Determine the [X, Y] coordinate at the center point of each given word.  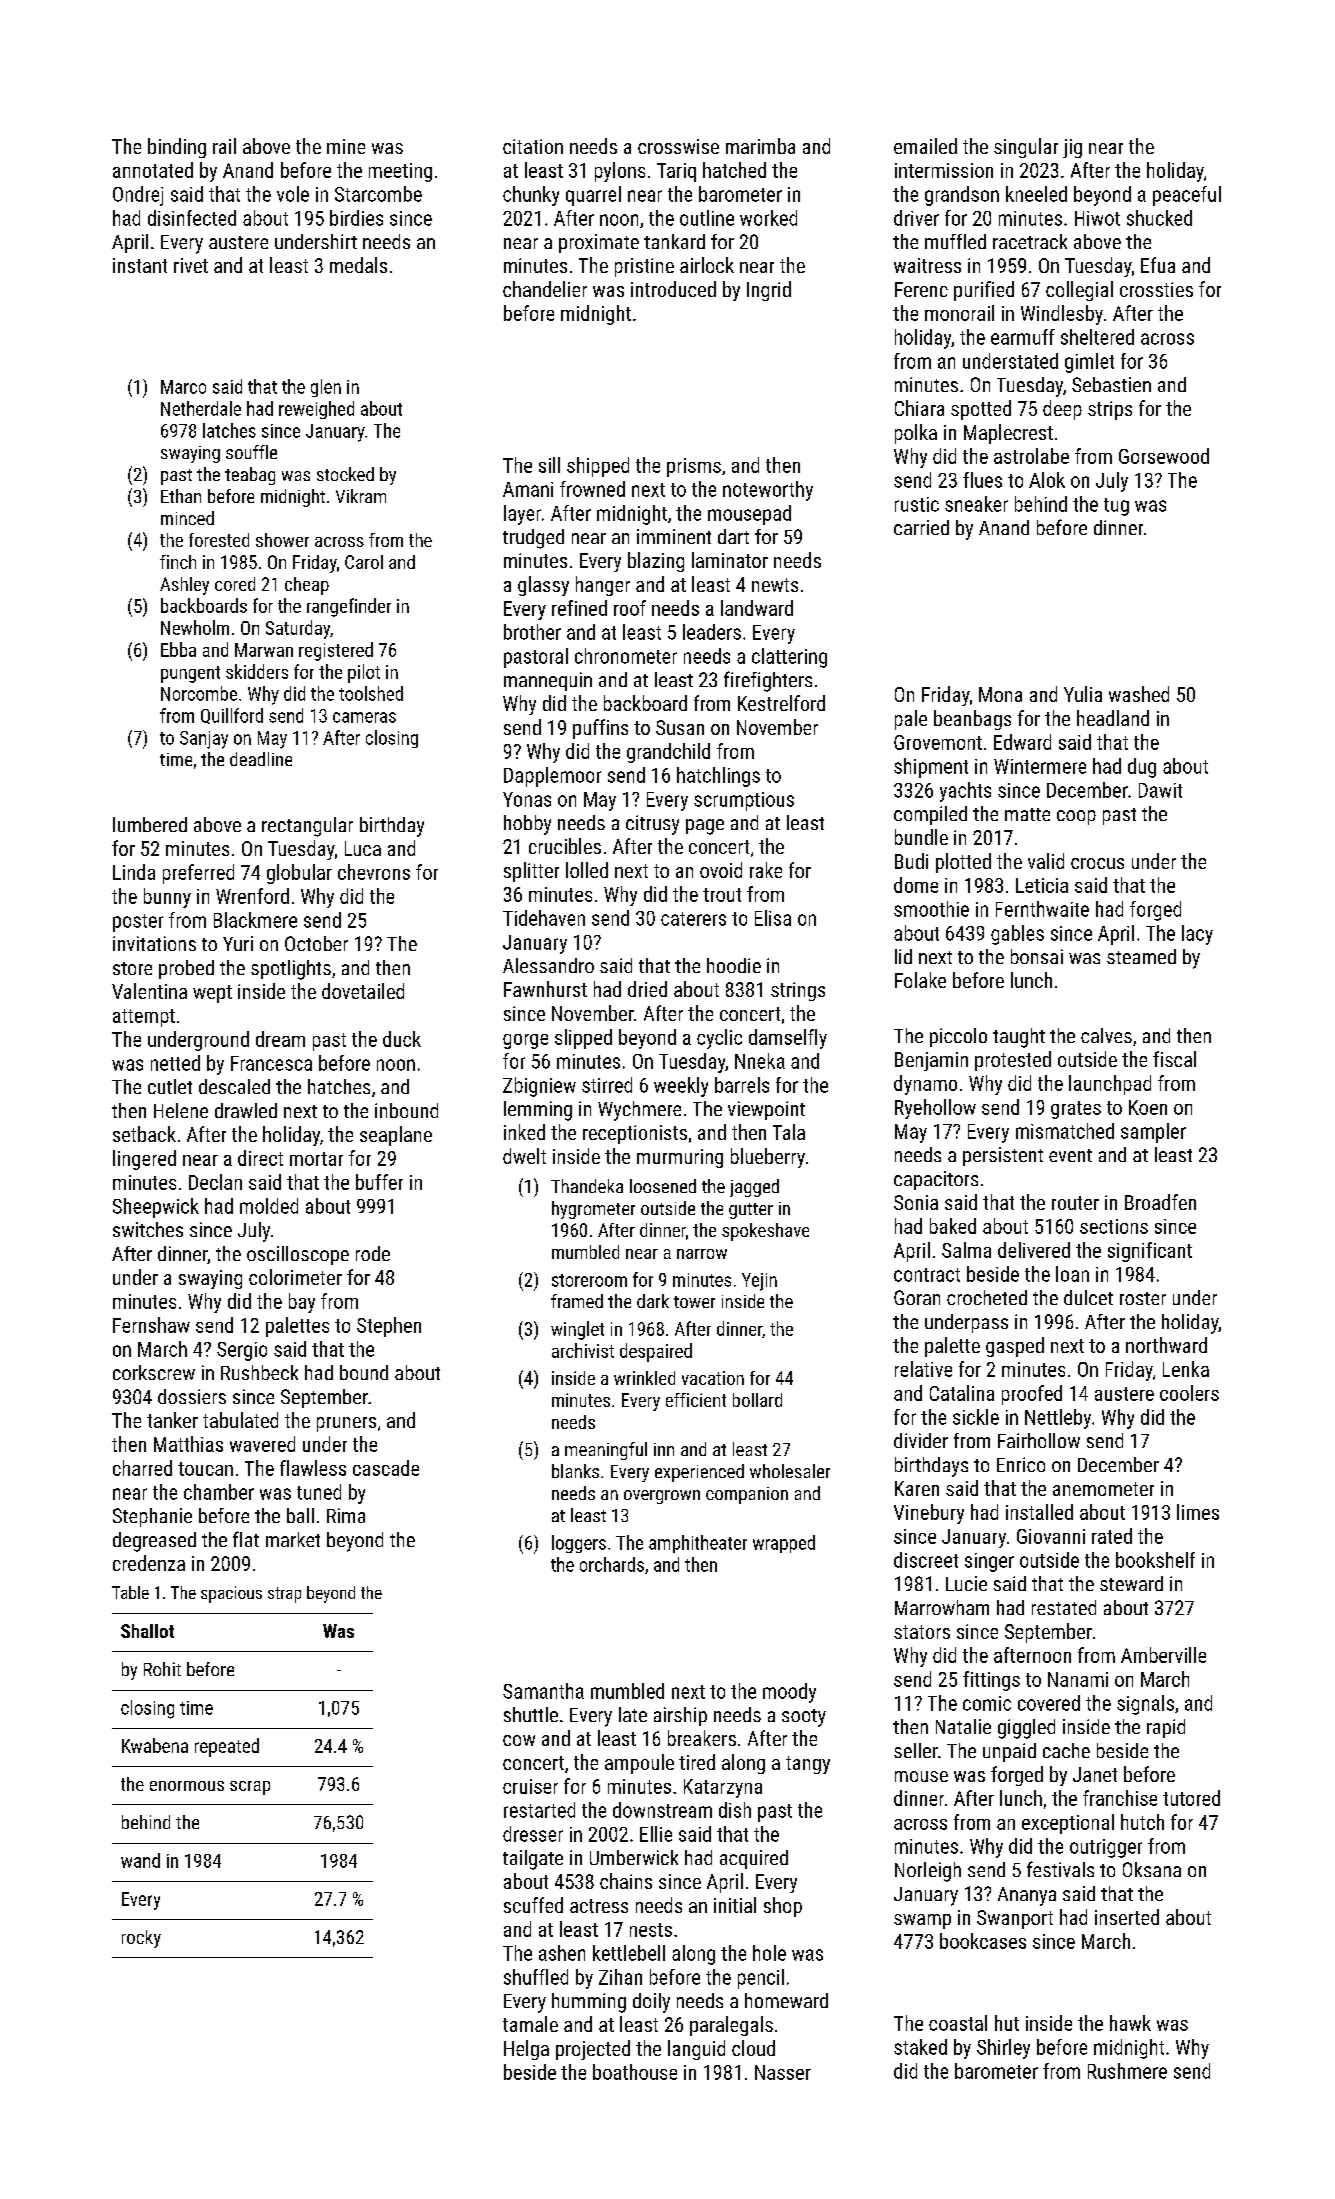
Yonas [527, 799]
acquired [754, 1859]
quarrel [593, 196]
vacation [713, 1378]
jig [1072, 148]
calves [1106, 1035]
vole [293, 194]
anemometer [1103, 1489]
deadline [261, 759]
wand [140, 1860]
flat [246, 1539]
